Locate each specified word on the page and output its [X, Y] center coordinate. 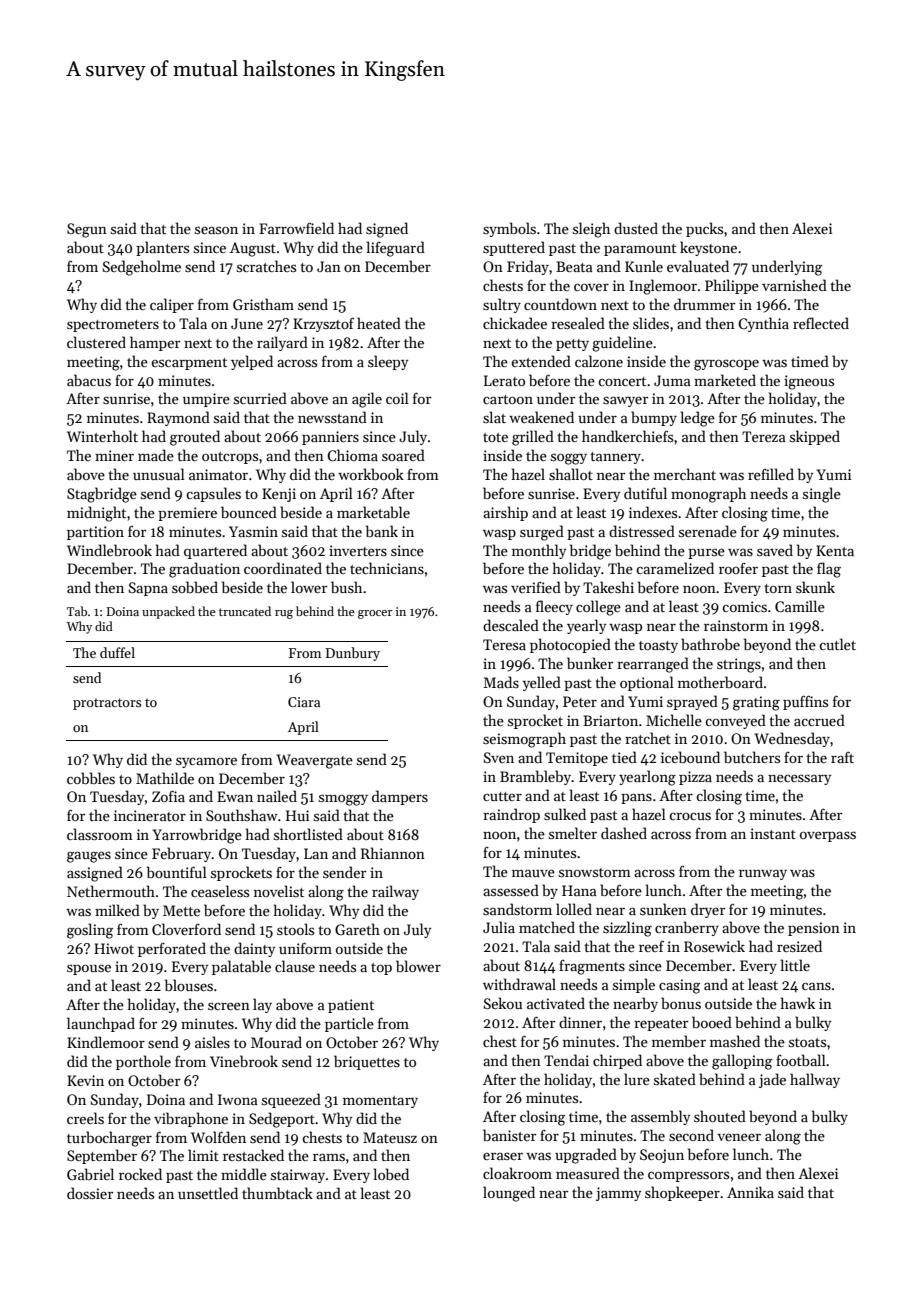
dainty [254, 949]
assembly [660, 1117]
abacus [89, 380]
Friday [528, 267]
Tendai [566, 1060]
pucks [704, 229]
